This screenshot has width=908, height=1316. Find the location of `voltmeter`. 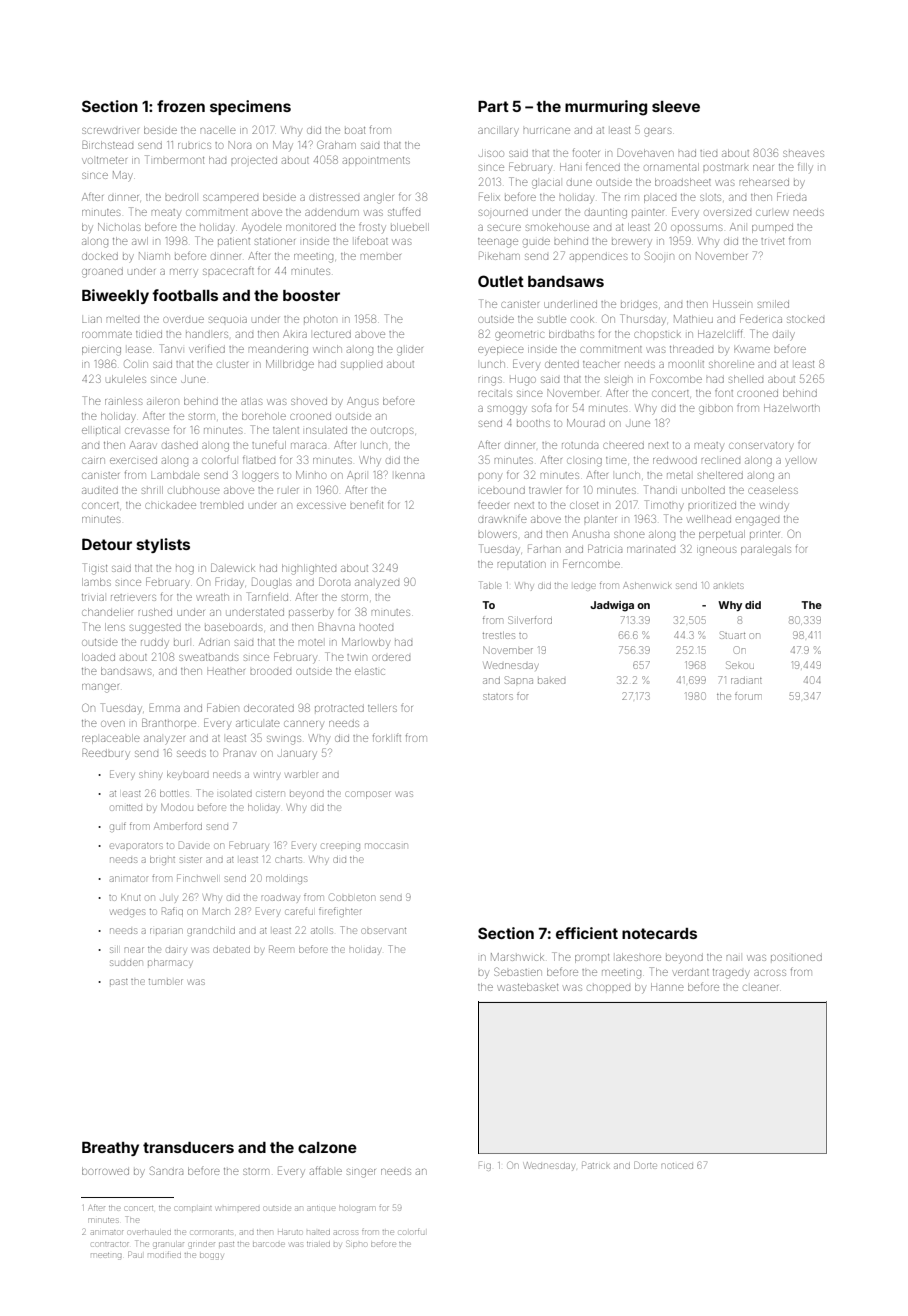

voltmeter is located at coordinates (105, 160).
